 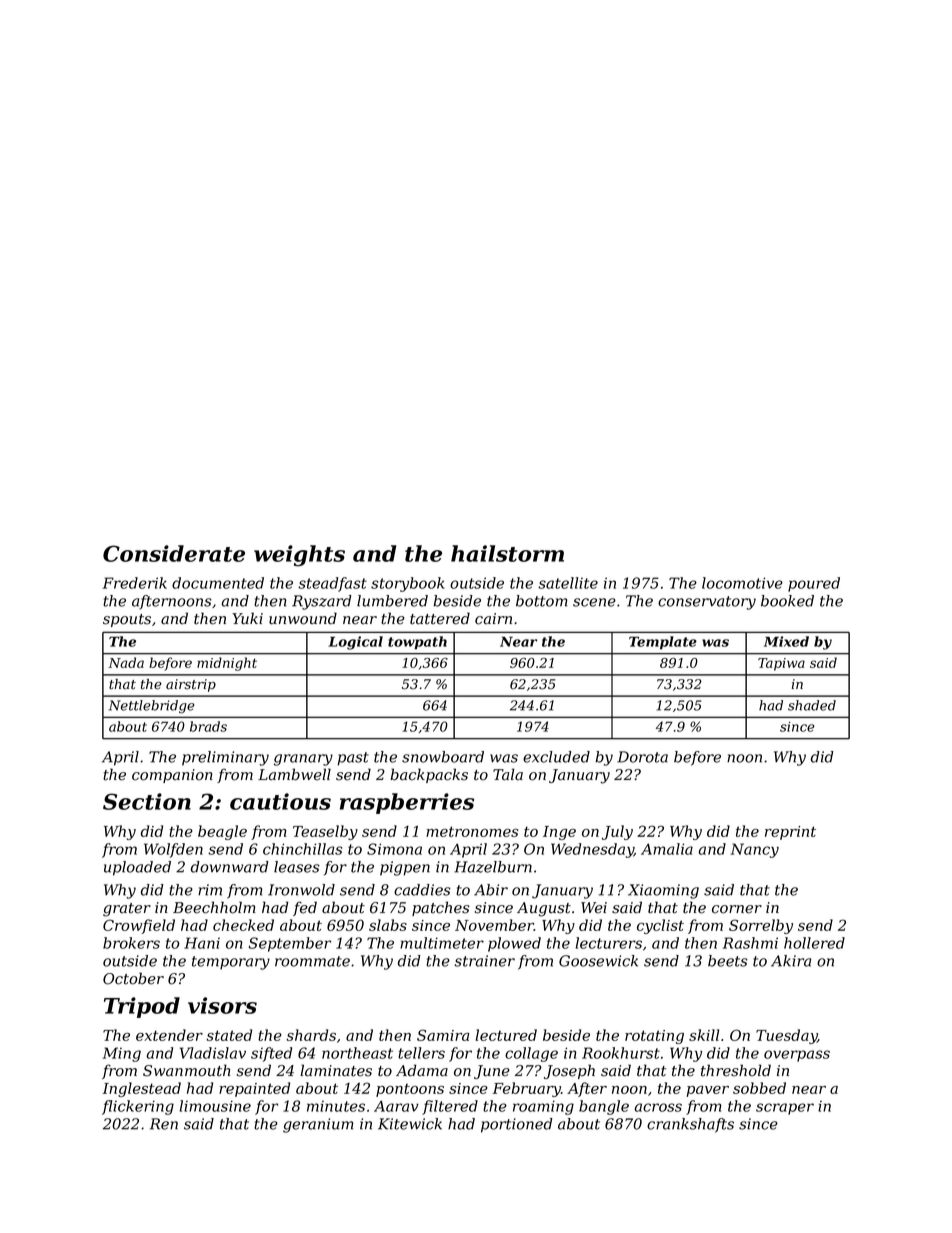 What do you see at coordinates (312, 961) in the screenshot?
I see `roommate` at bounding box center [312, 961].
